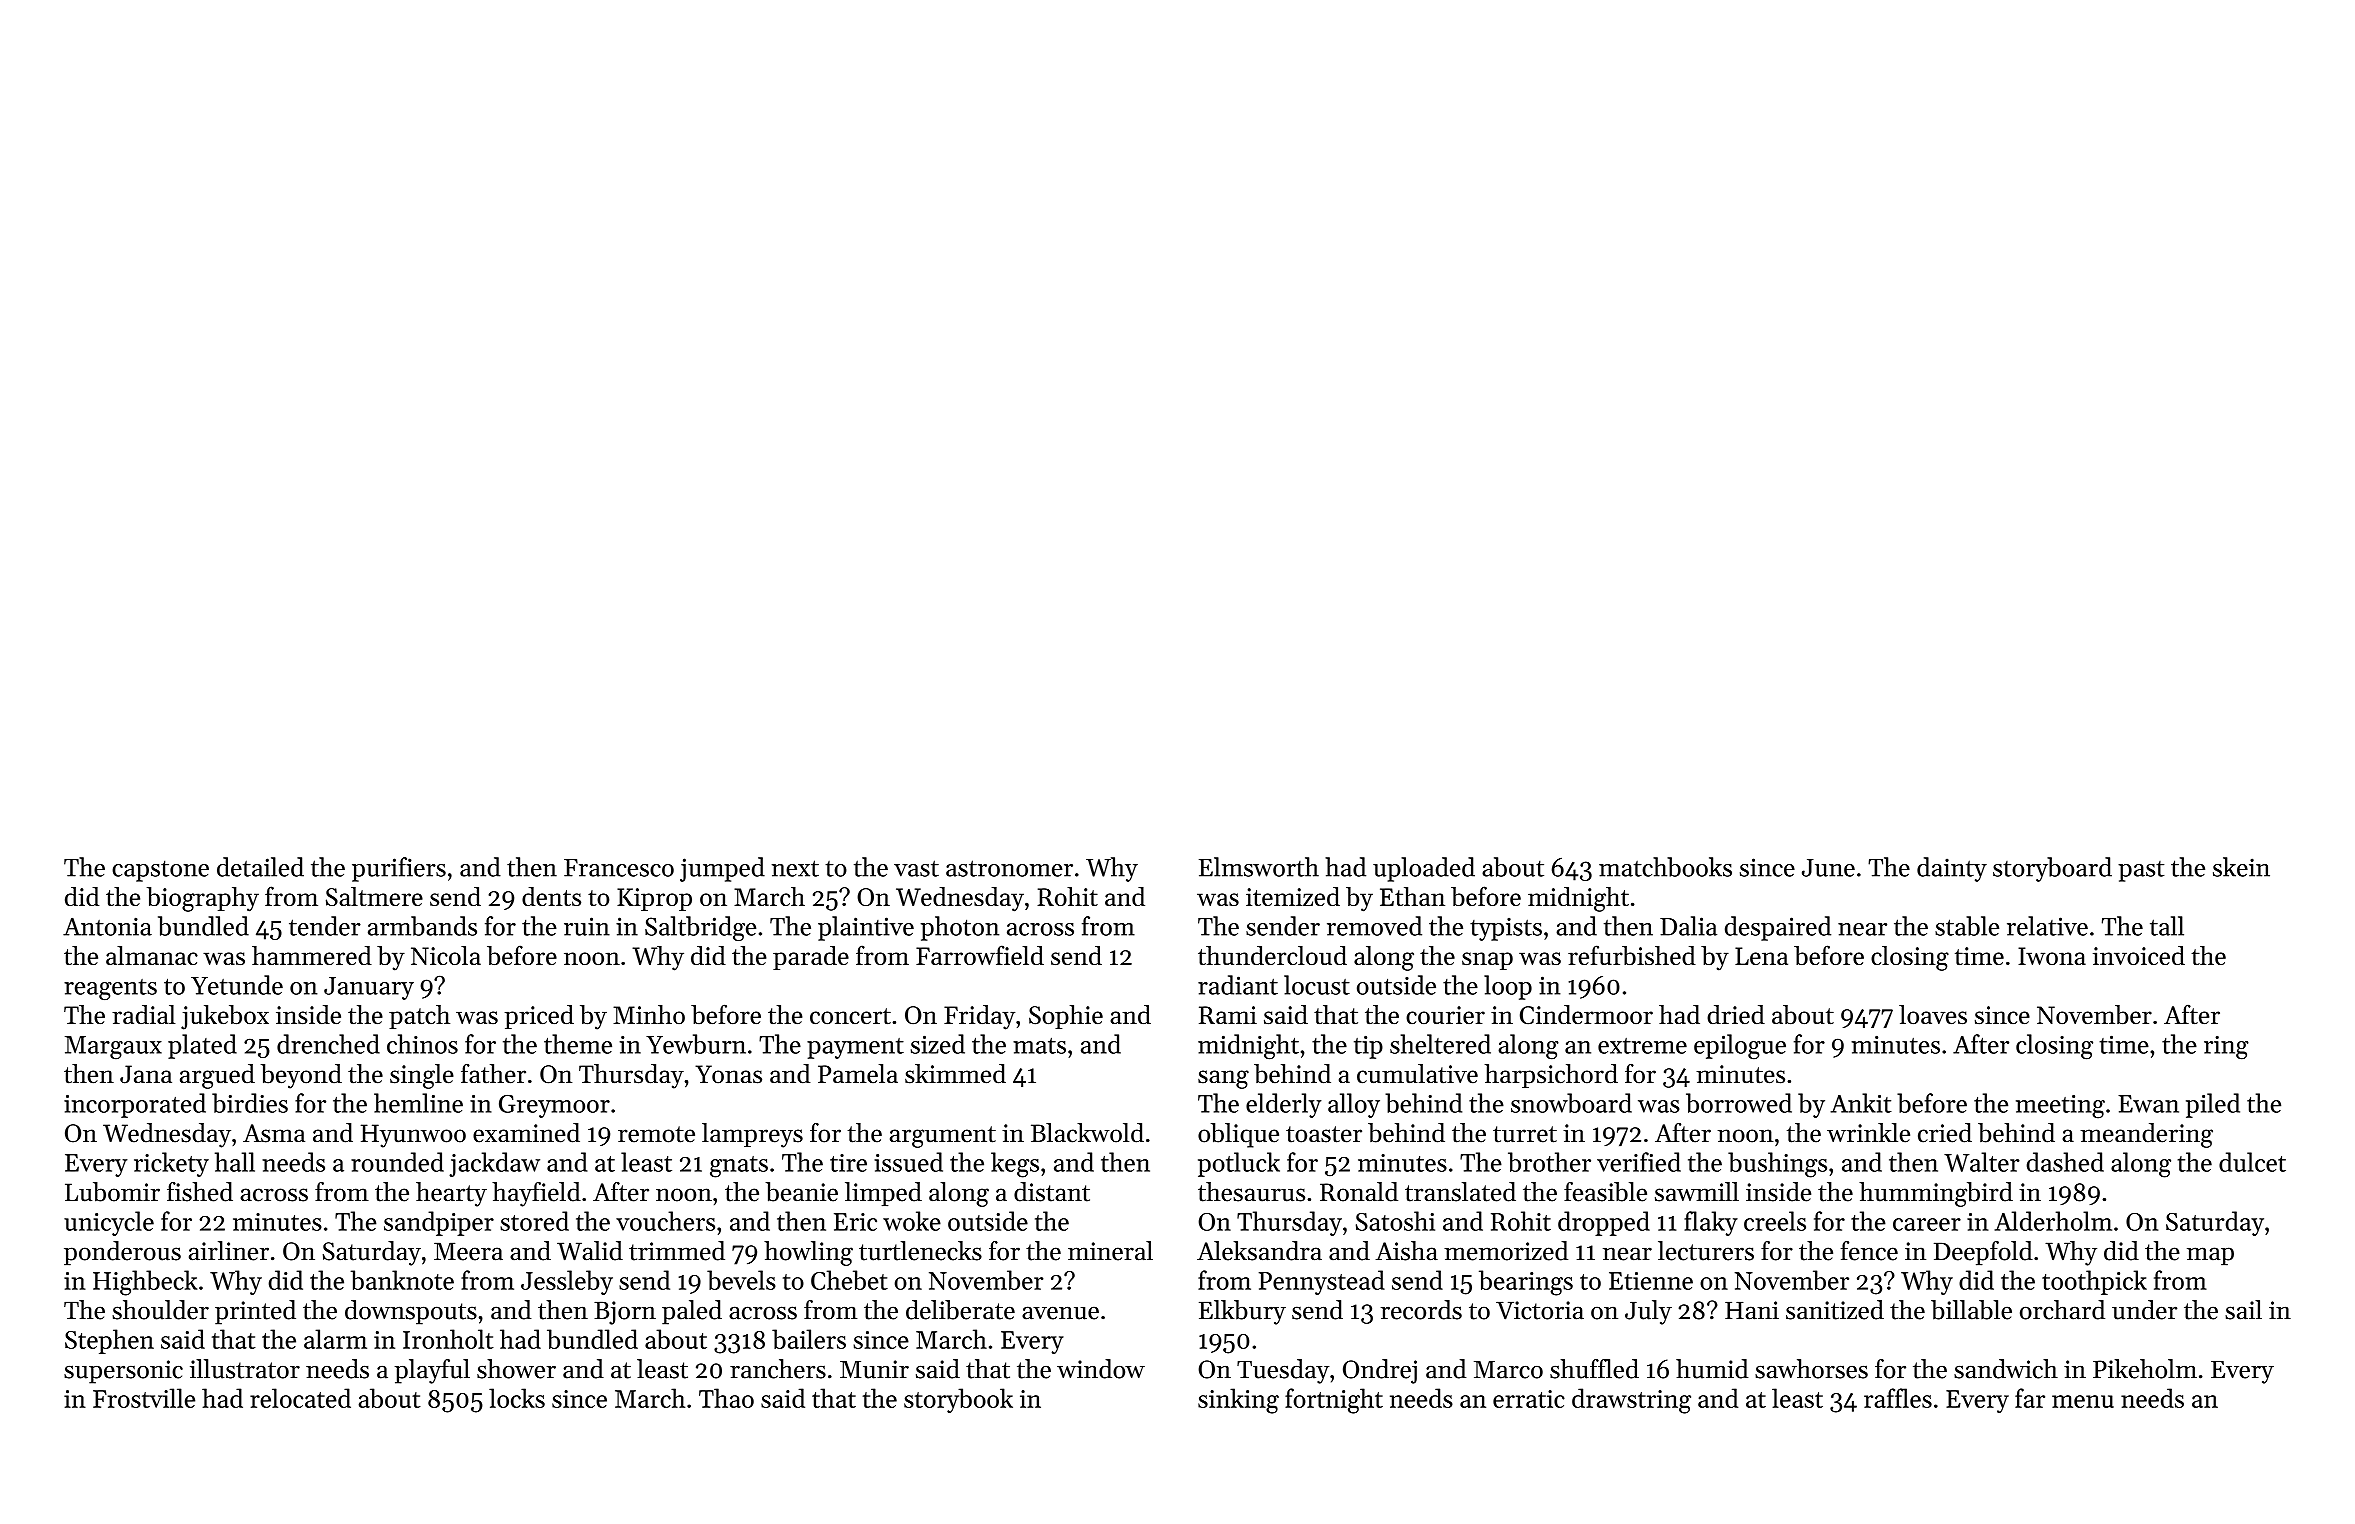  Describe the element at coordinates (1334, 1401) in the document. I see `fortnight` at that location.
